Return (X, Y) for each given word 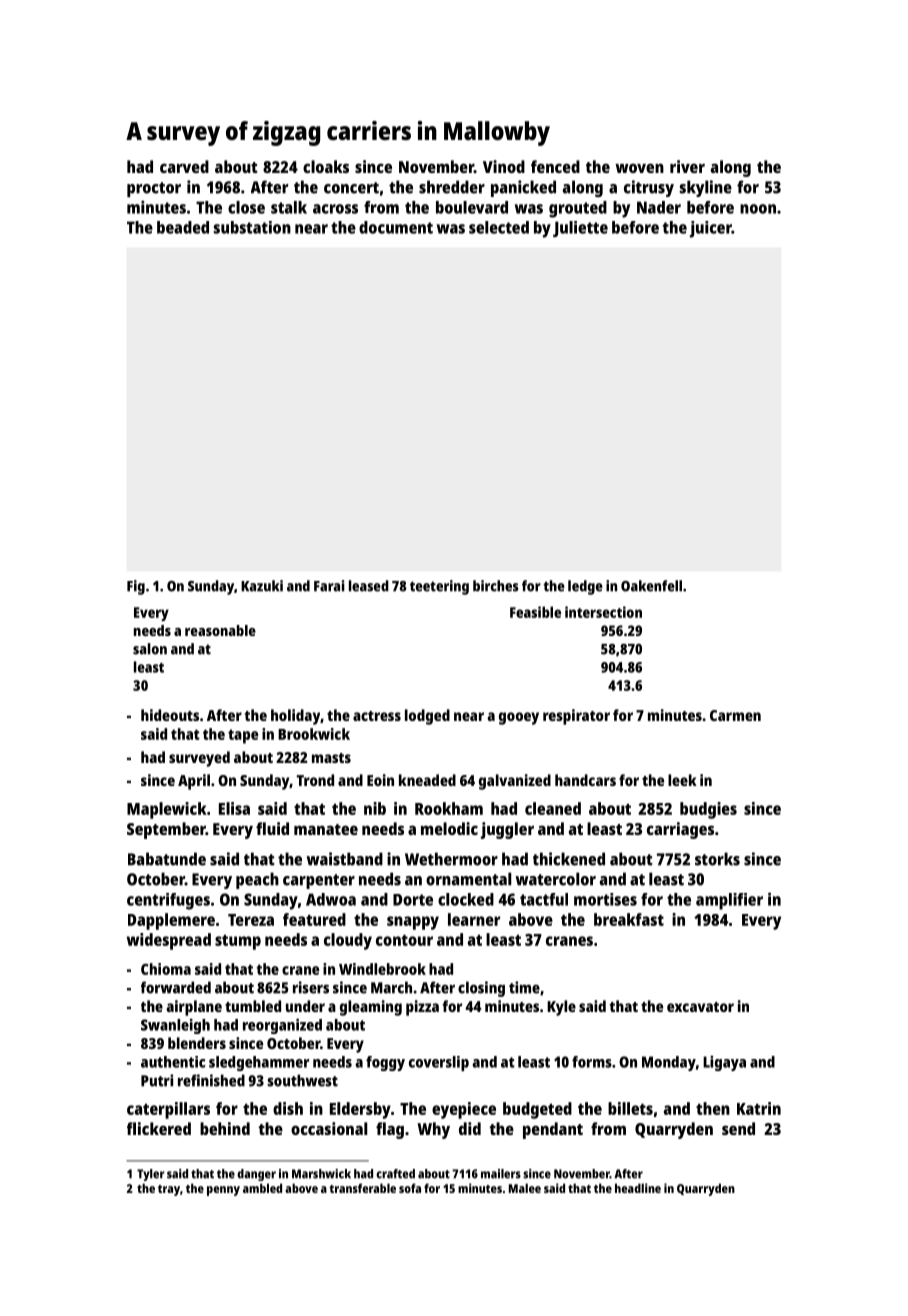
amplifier (729, 901)
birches (496, 586)
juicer (711, 229)
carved (184, 166)
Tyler (150, 1175)
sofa (410, 1188)
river (687, 166)
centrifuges (168, 901)
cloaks (326, 166)
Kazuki (262, 586)
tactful (544, 899)
